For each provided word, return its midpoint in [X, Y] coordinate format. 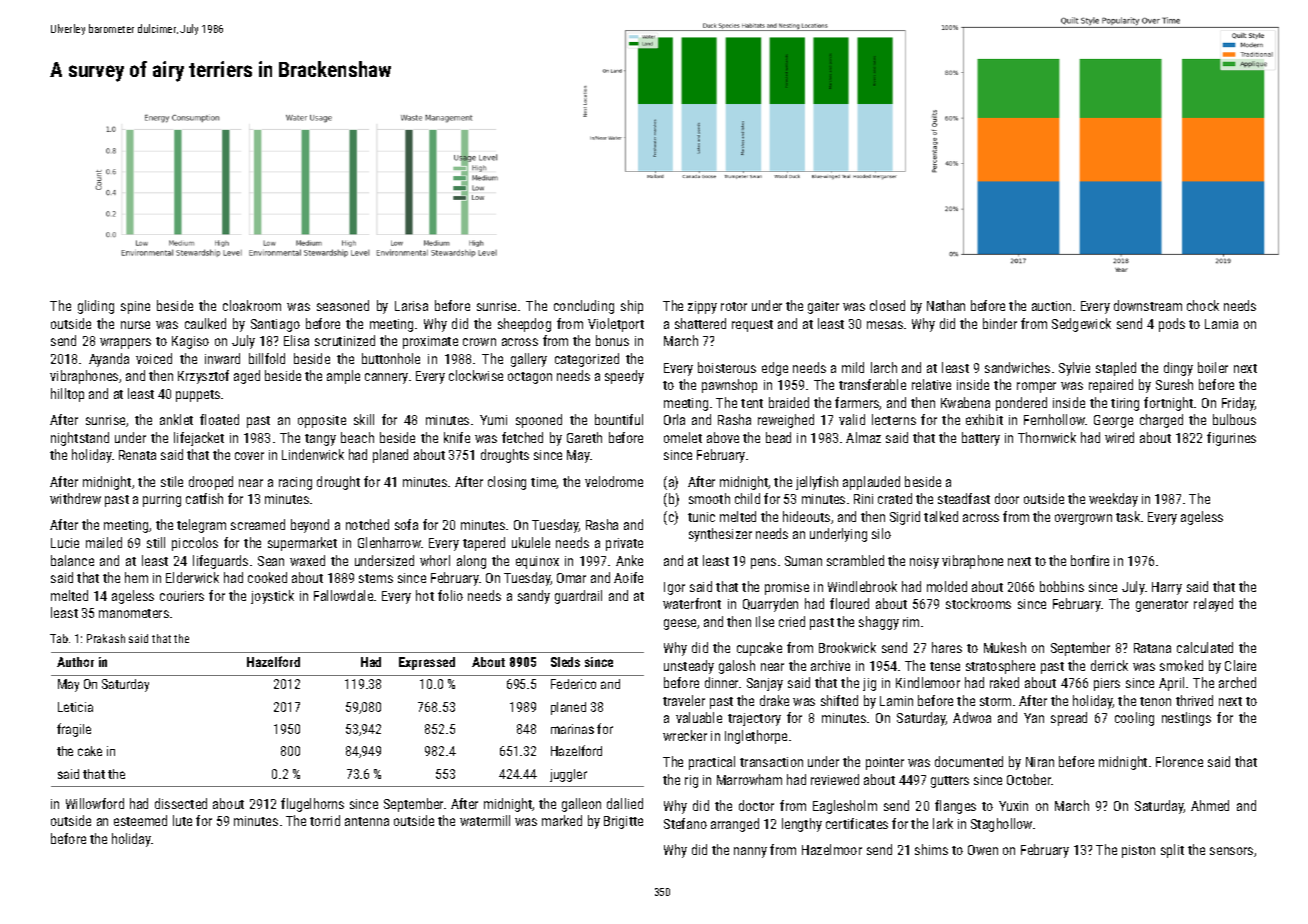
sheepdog [524, 325]
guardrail [578, 597]
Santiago [275, 325]
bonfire [1090, 560]
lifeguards [220, 562]
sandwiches [1017, 367]
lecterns [894, 419]
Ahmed [1210, 805]
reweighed [786, 421]
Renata [137, 455]
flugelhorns [312, 805]
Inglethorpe [756, 737]
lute [182, 820]
